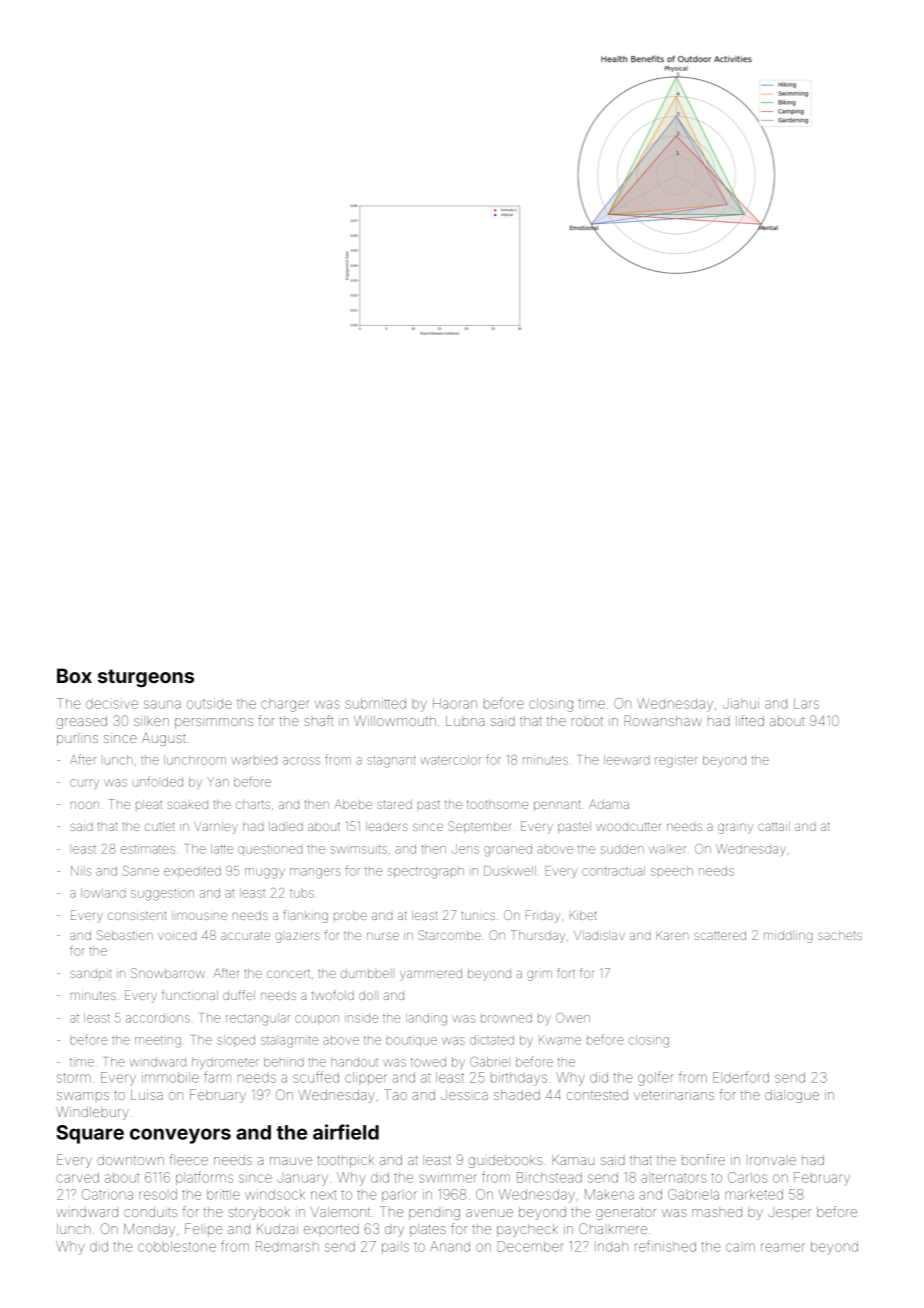 The width and height of the page is (924, 1308). Describe the element at coordinates (146, 678) in the page. I see `sturgeons` at that location.
